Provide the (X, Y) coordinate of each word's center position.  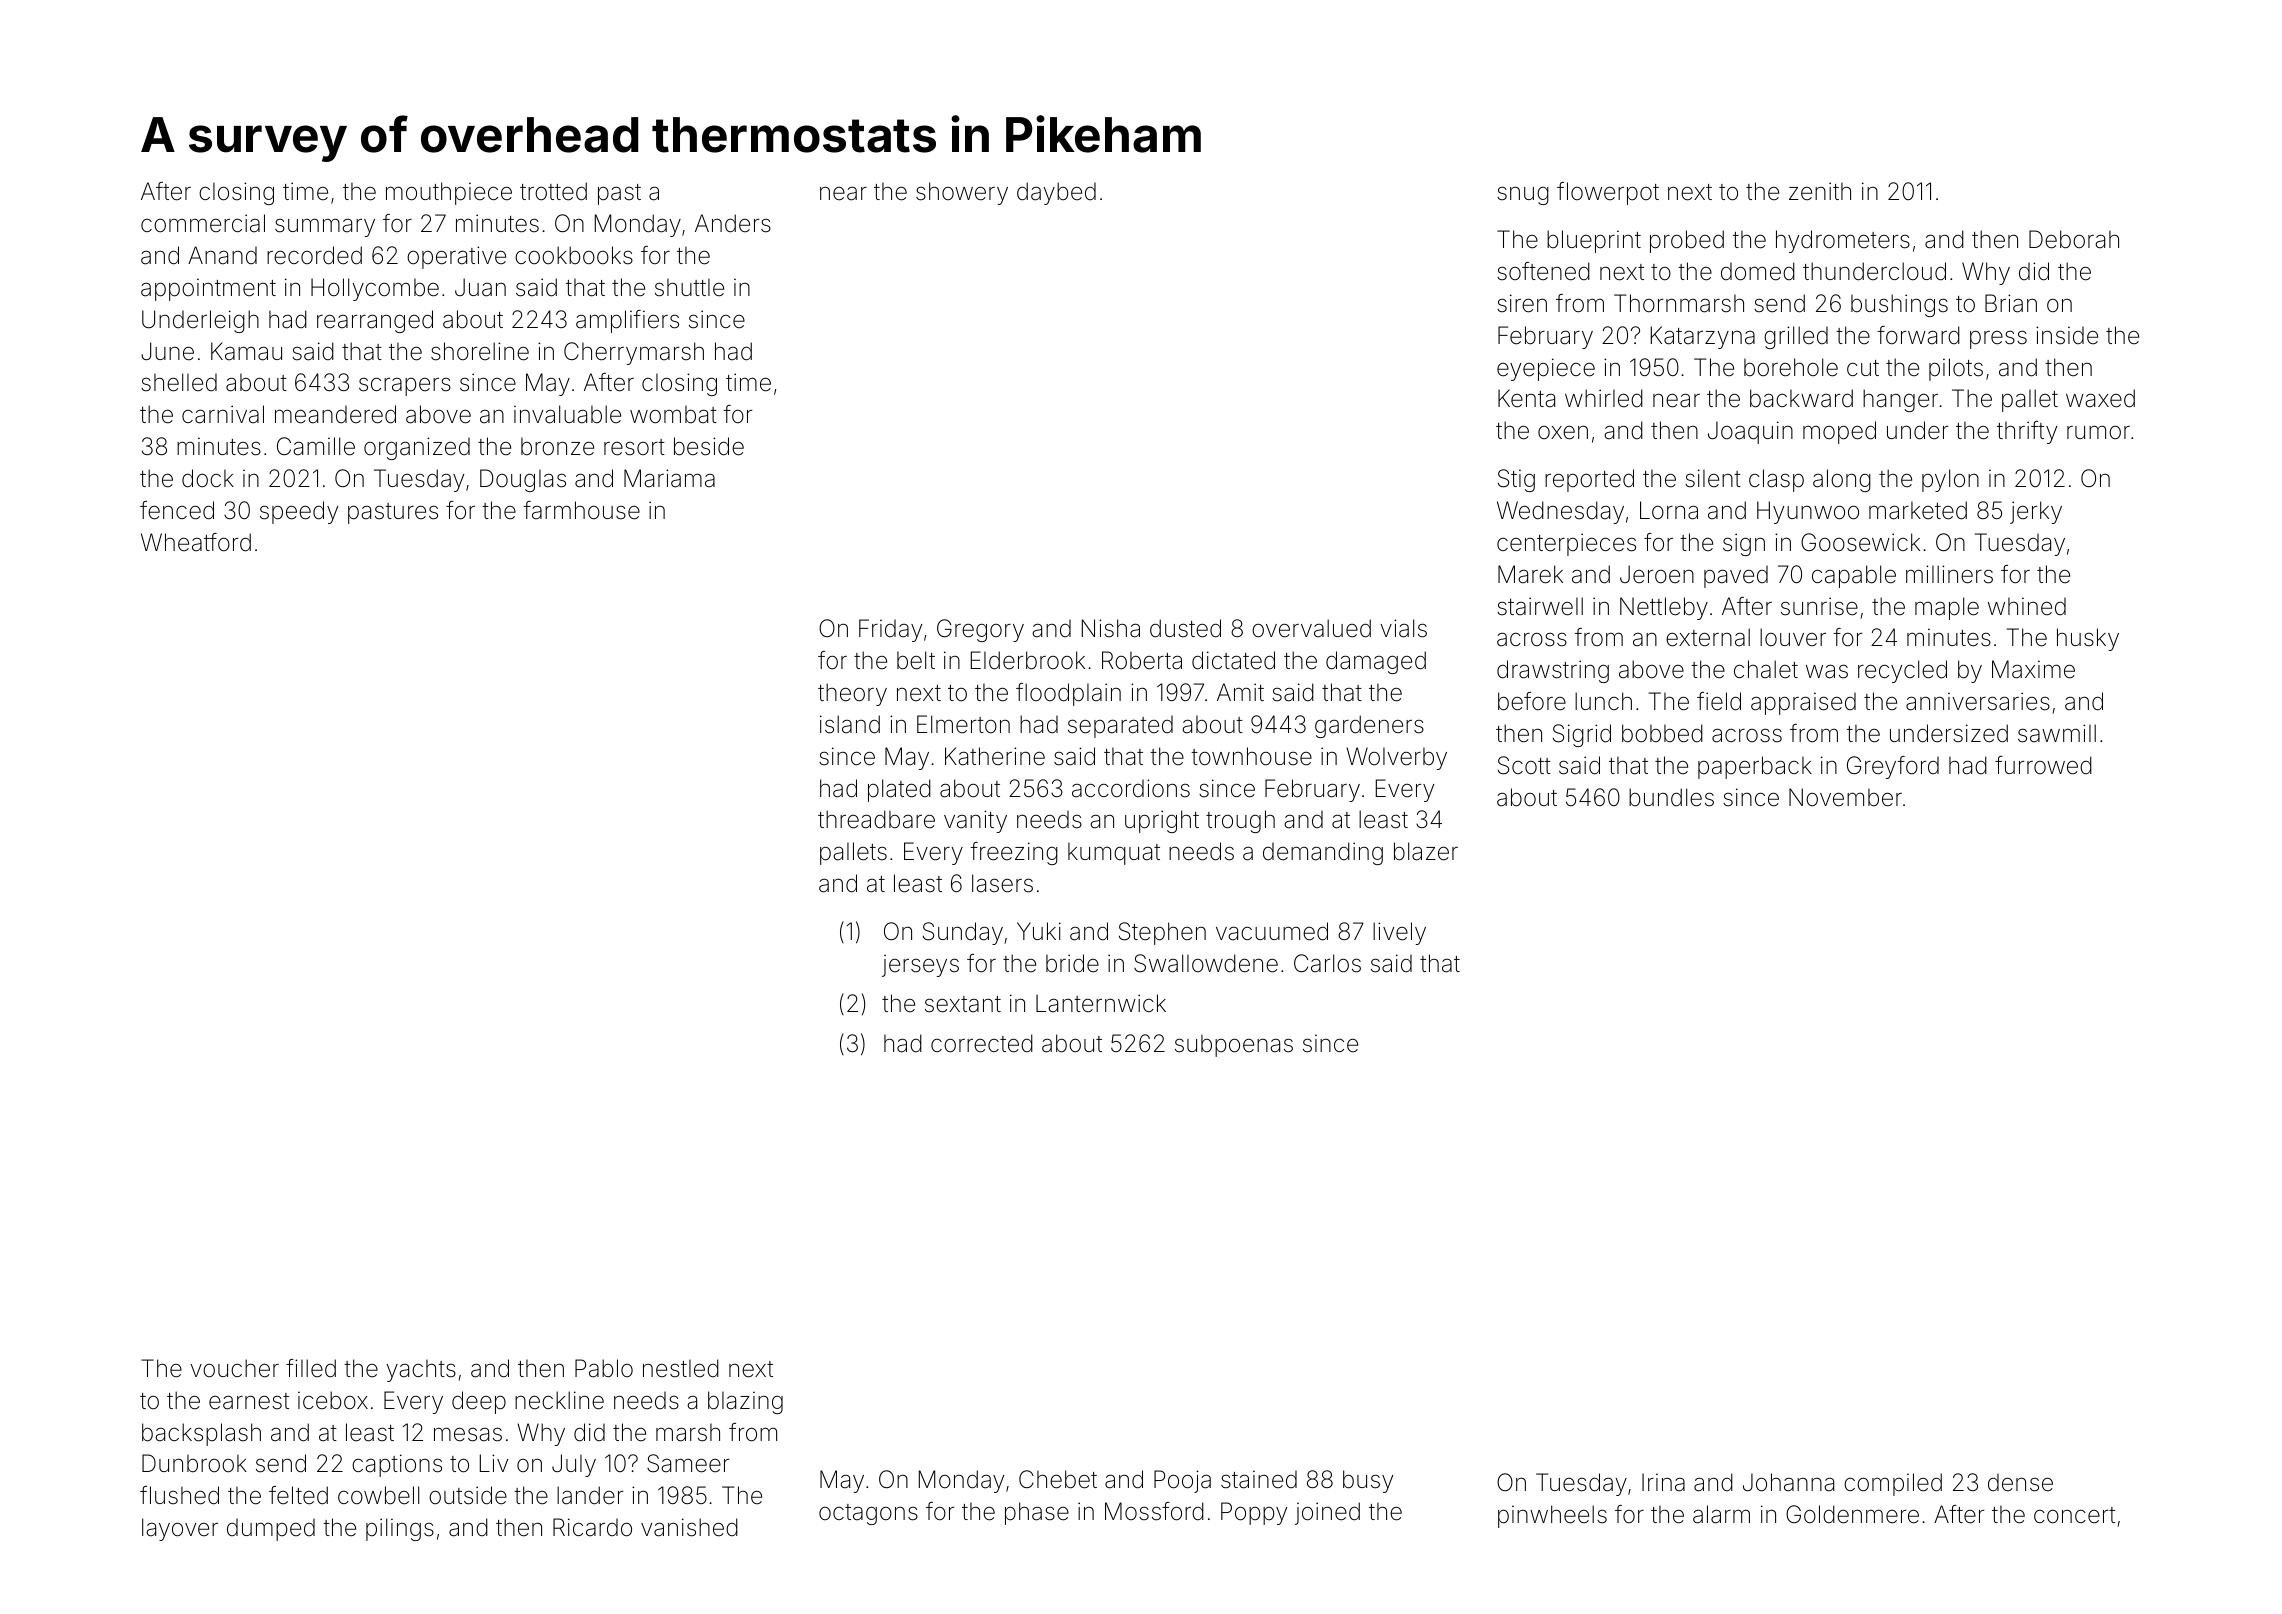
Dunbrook (194, 1463)
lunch (1603, 701)
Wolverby (1396, 758)
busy (1368, 1481)
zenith (1820, 191)
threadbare (876, 819)
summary (325, 227)
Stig (1516, 480)
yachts (421, 1370)
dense (2020, 1483)
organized (417, 448)
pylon (1950, 480)
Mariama (669, 478)
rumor (2098, 432)
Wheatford (196, 542)
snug (1523, 195)
